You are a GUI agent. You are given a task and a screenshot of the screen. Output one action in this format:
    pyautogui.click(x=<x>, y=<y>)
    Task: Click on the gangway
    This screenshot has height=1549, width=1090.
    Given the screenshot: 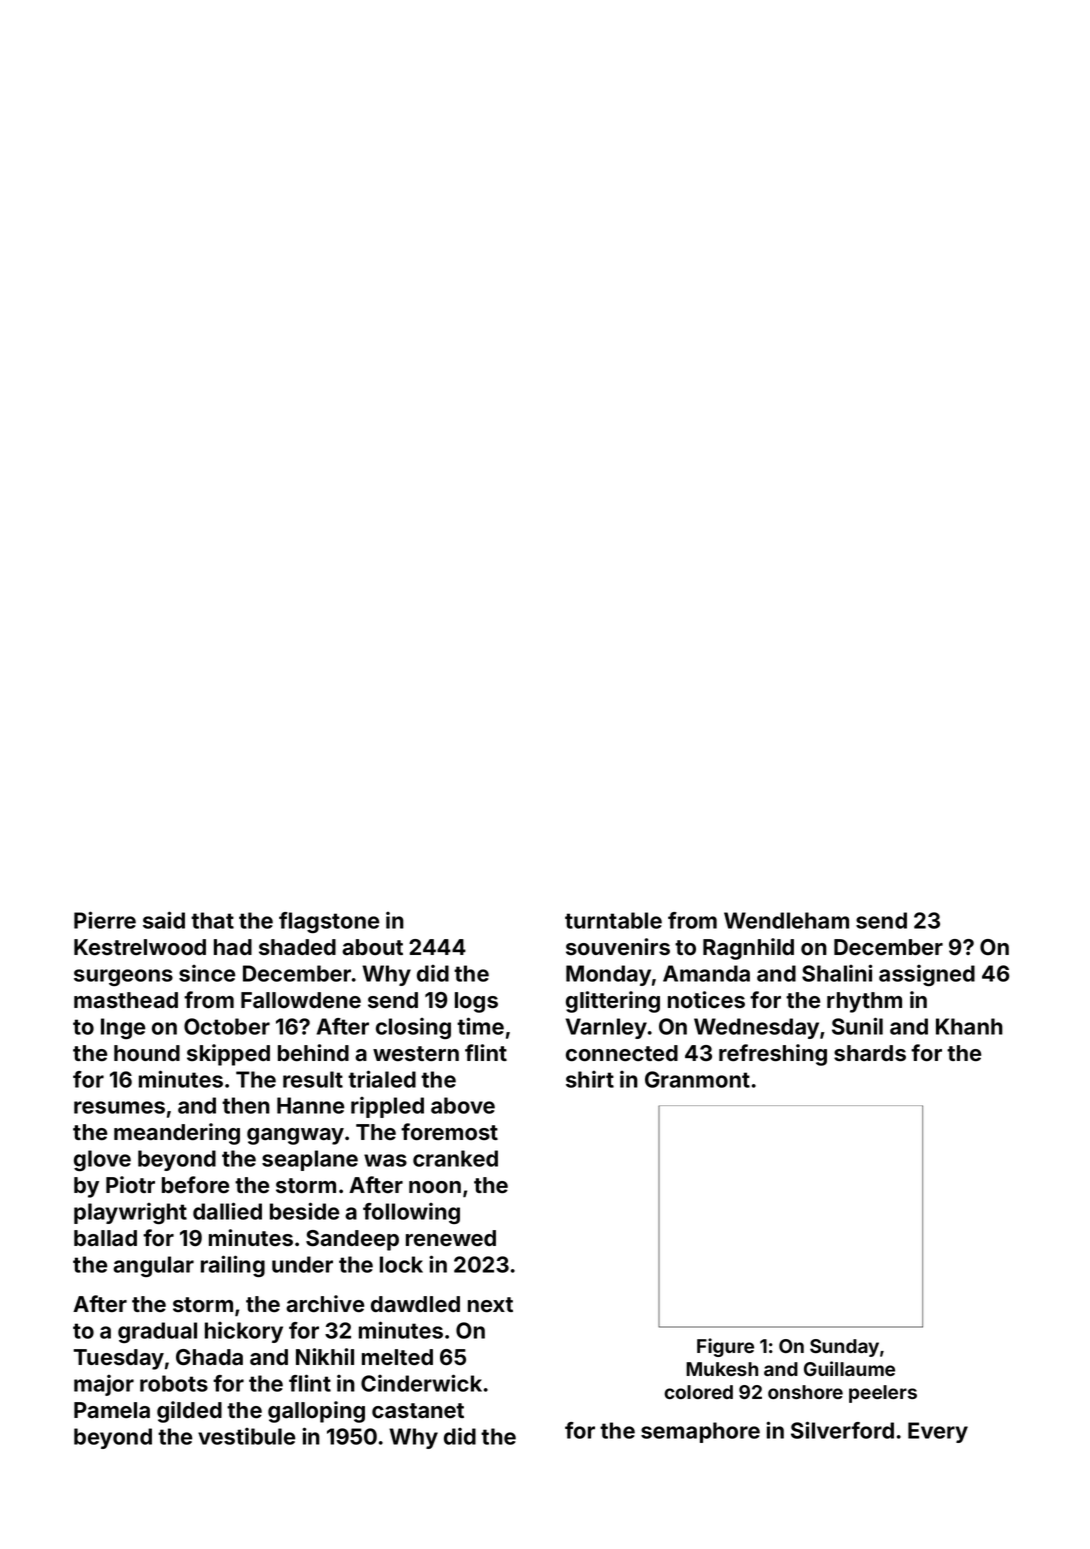 What is the action you would take?
    pyautogui.click(x=295, y=1136)
